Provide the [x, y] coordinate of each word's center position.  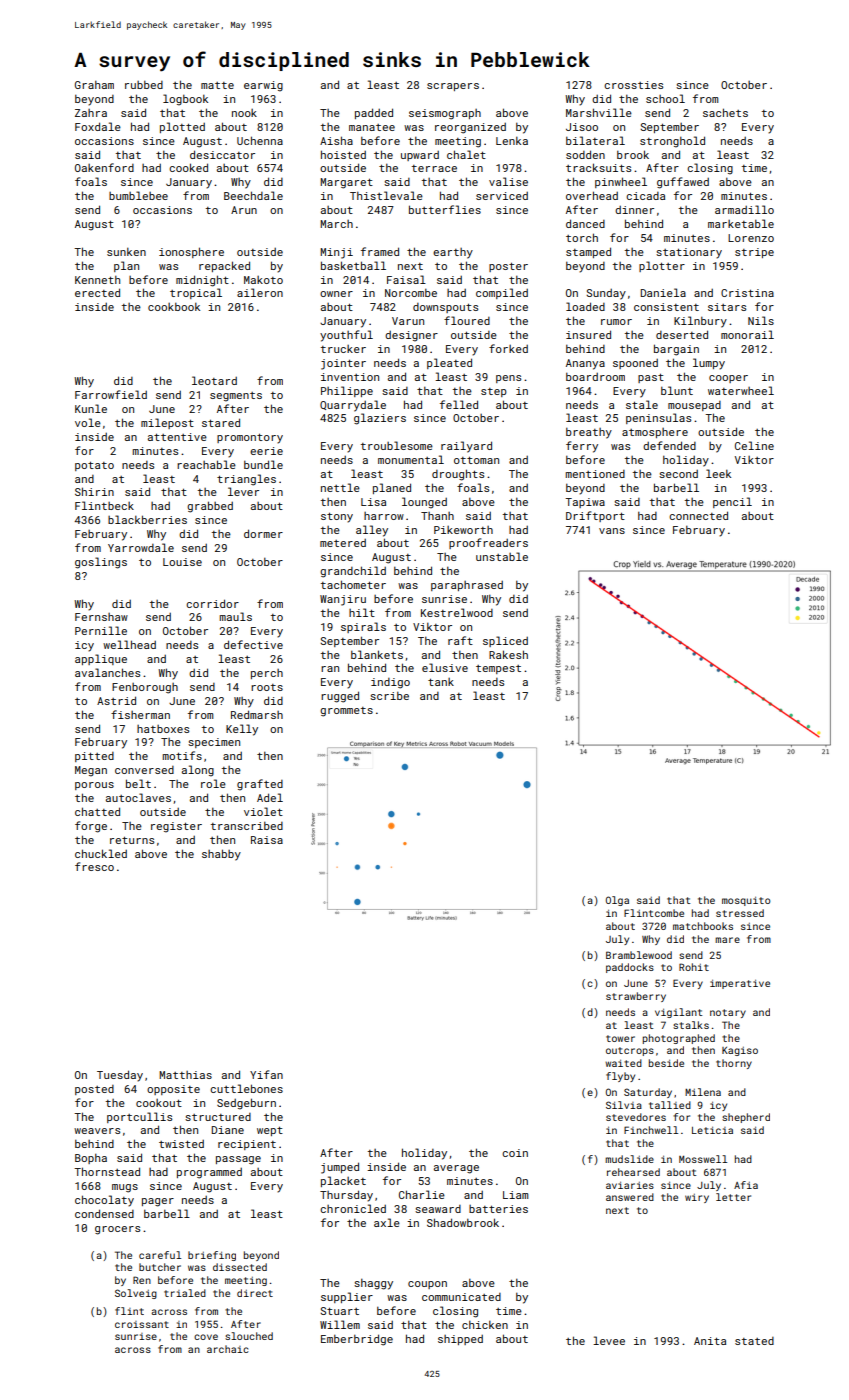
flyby [620, 1077]
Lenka [512, 141]
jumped [340, 1168]
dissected [240, 1267]
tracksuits [598, 167]
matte [217, 85]
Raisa [267, 840]
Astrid [116, 700]
